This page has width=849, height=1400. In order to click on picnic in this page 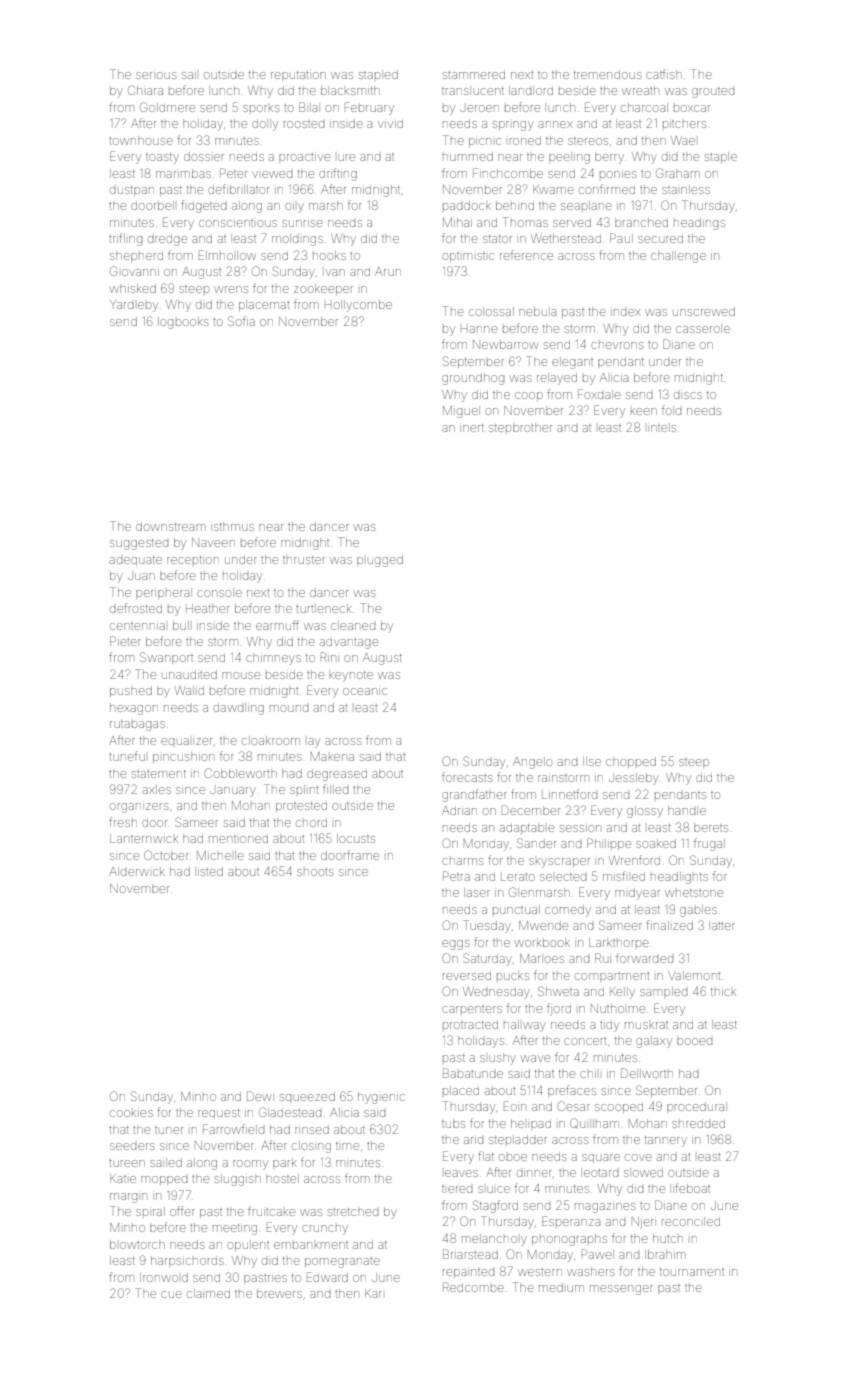, I will do `click(485, 142)`.
